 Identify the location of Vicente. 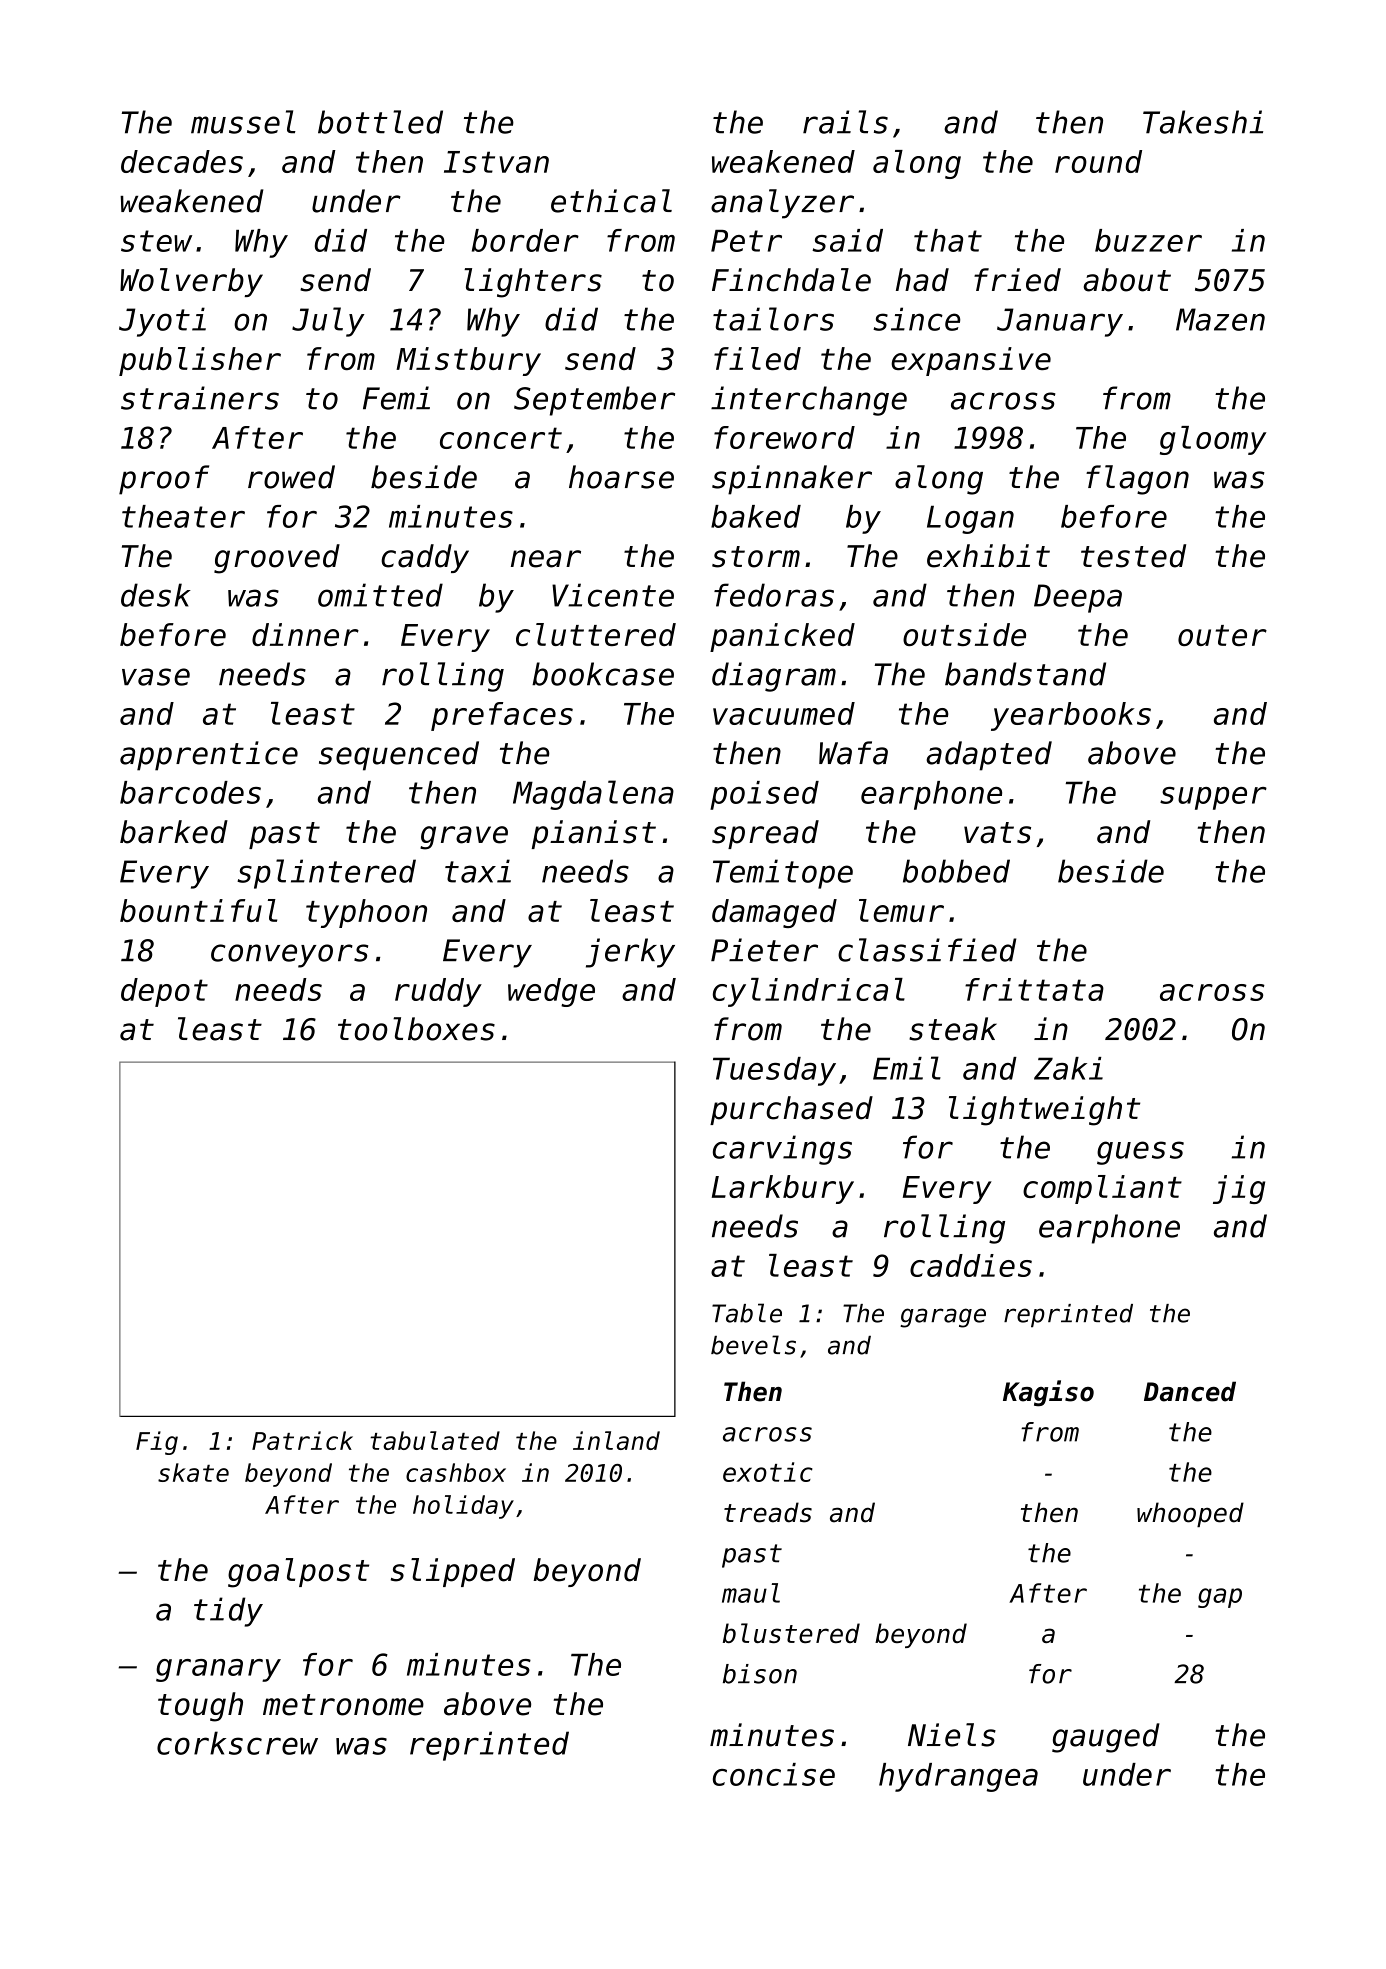
(613, 595).
